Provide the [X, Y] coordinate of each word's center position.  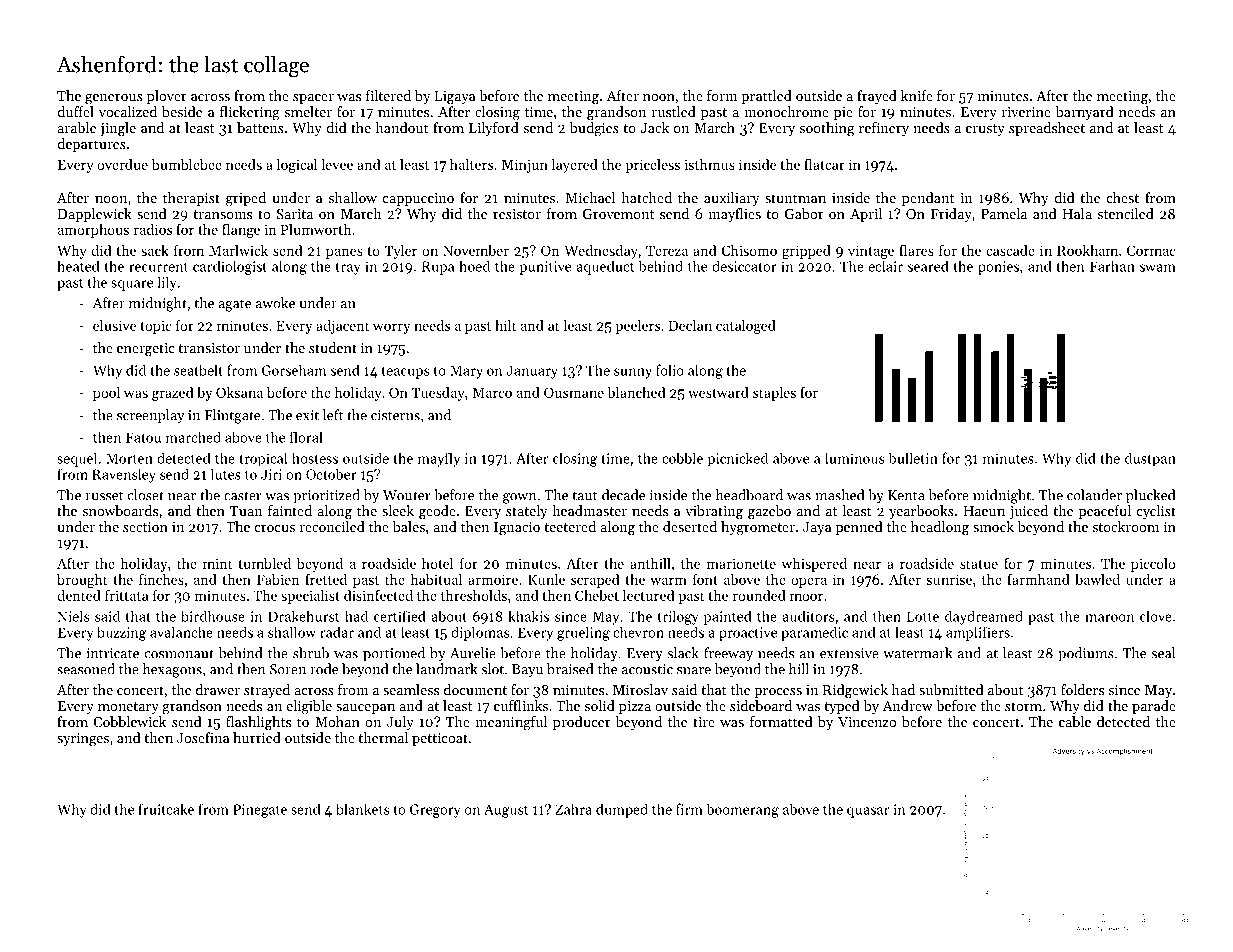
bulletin [913, 458]
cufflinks [521, 705]
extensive [849, 653]
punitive [545, 268]
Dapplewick [95, 215]
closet [146, 495]
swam [1158, 268]
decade [623, 495]
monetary [128, 708]
